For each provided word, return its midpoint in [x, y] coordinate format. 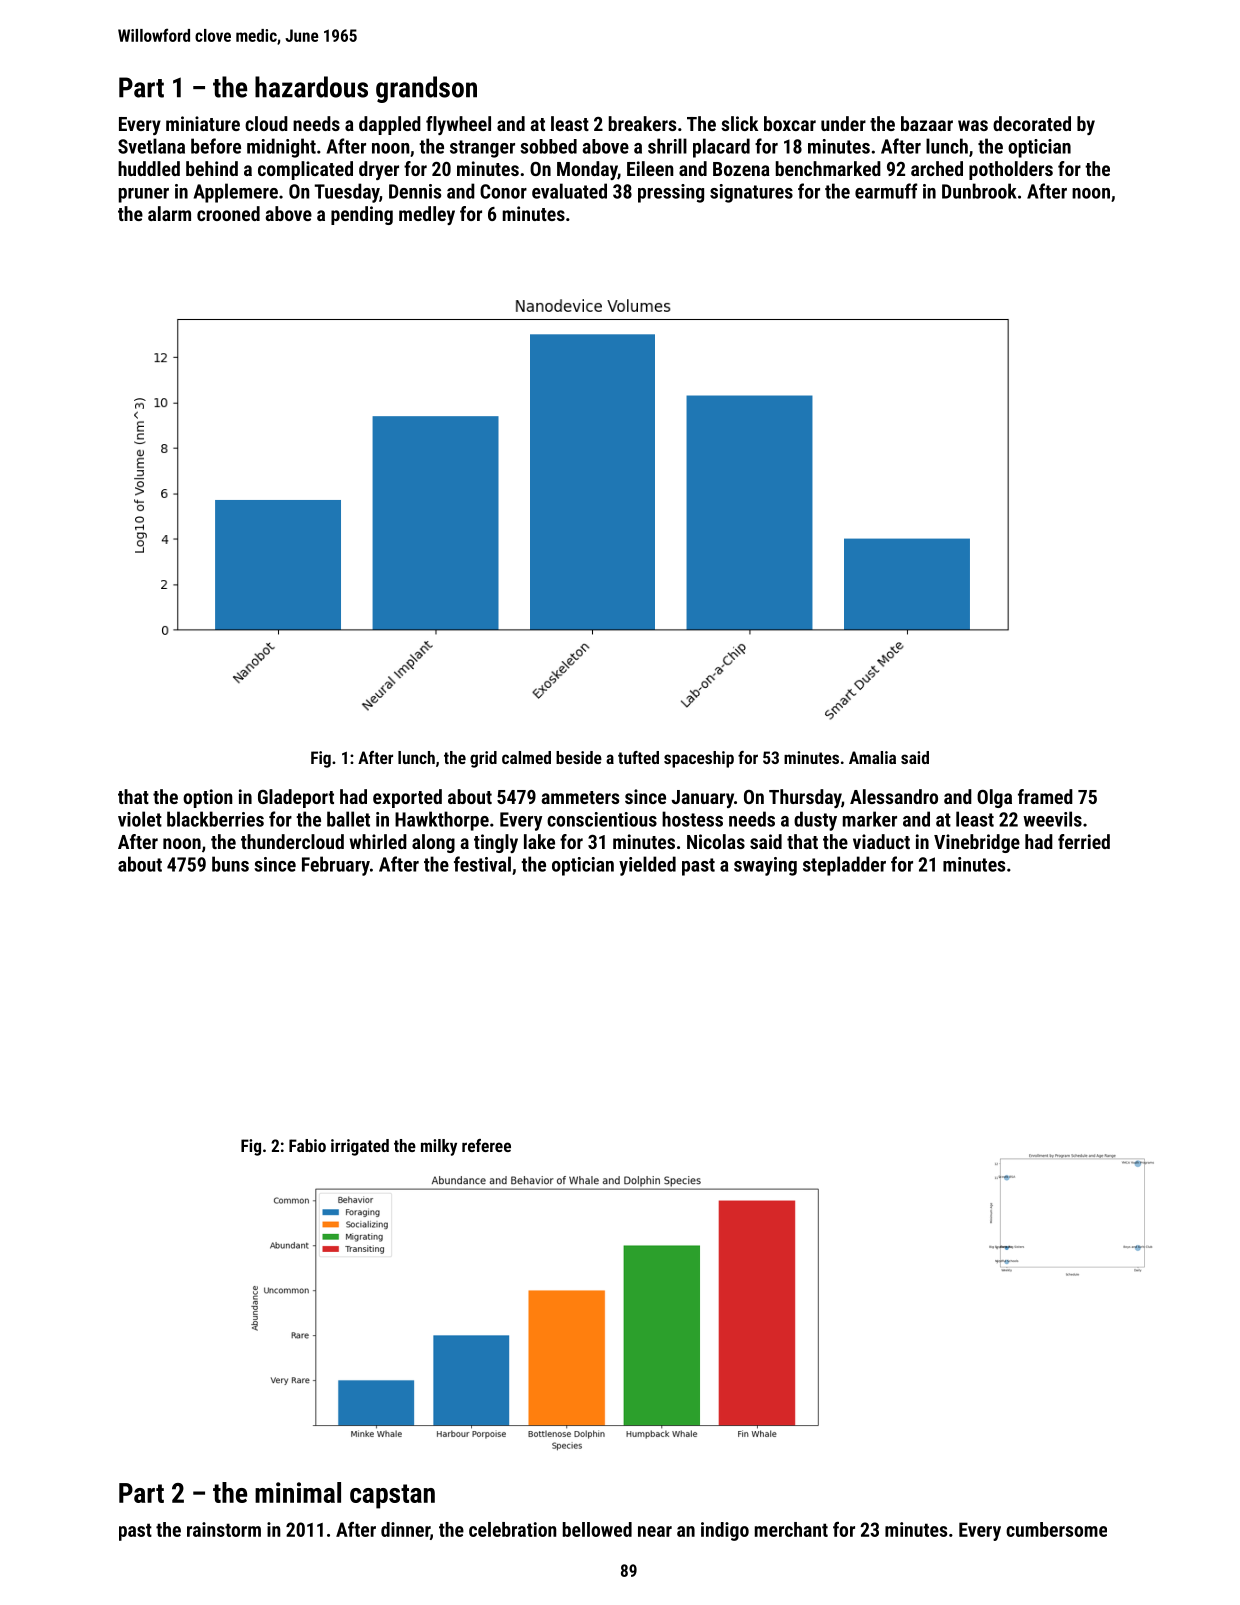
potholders [1011, 170]
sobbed [548, 146]
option [208, 798]
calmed [526, 757]
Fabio [307, 1145]
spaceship [699, 759]
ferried [1084, 841]
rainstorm [224, 1529]
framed [1045, 796]
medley [427, 215]
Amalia [872, 757]
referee [486, 1145]
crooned [228, 213]
